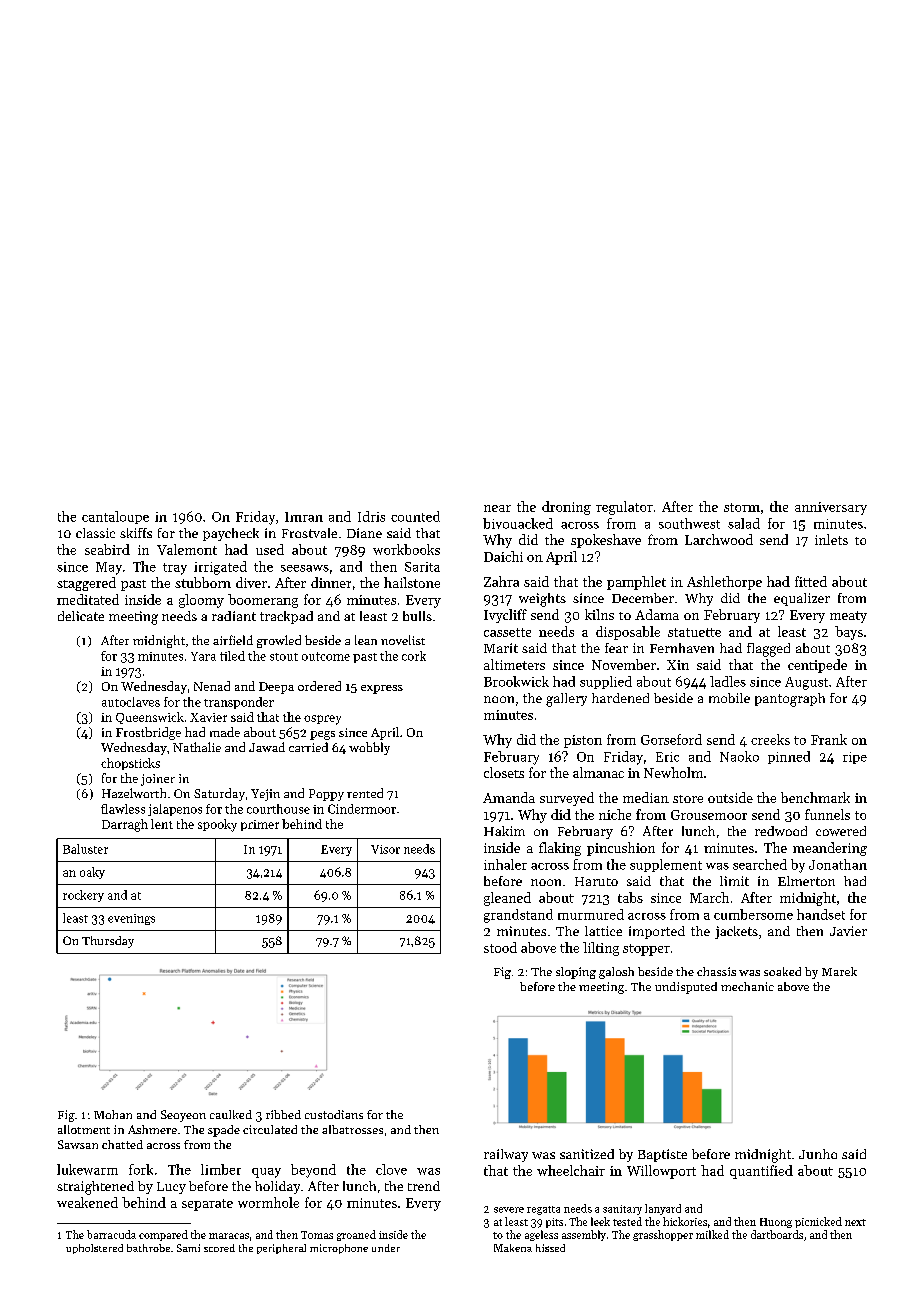 The image size is (924, 1308). Describe the element at coordinates (131, 919) in the page. I see `evenings` at that location.
